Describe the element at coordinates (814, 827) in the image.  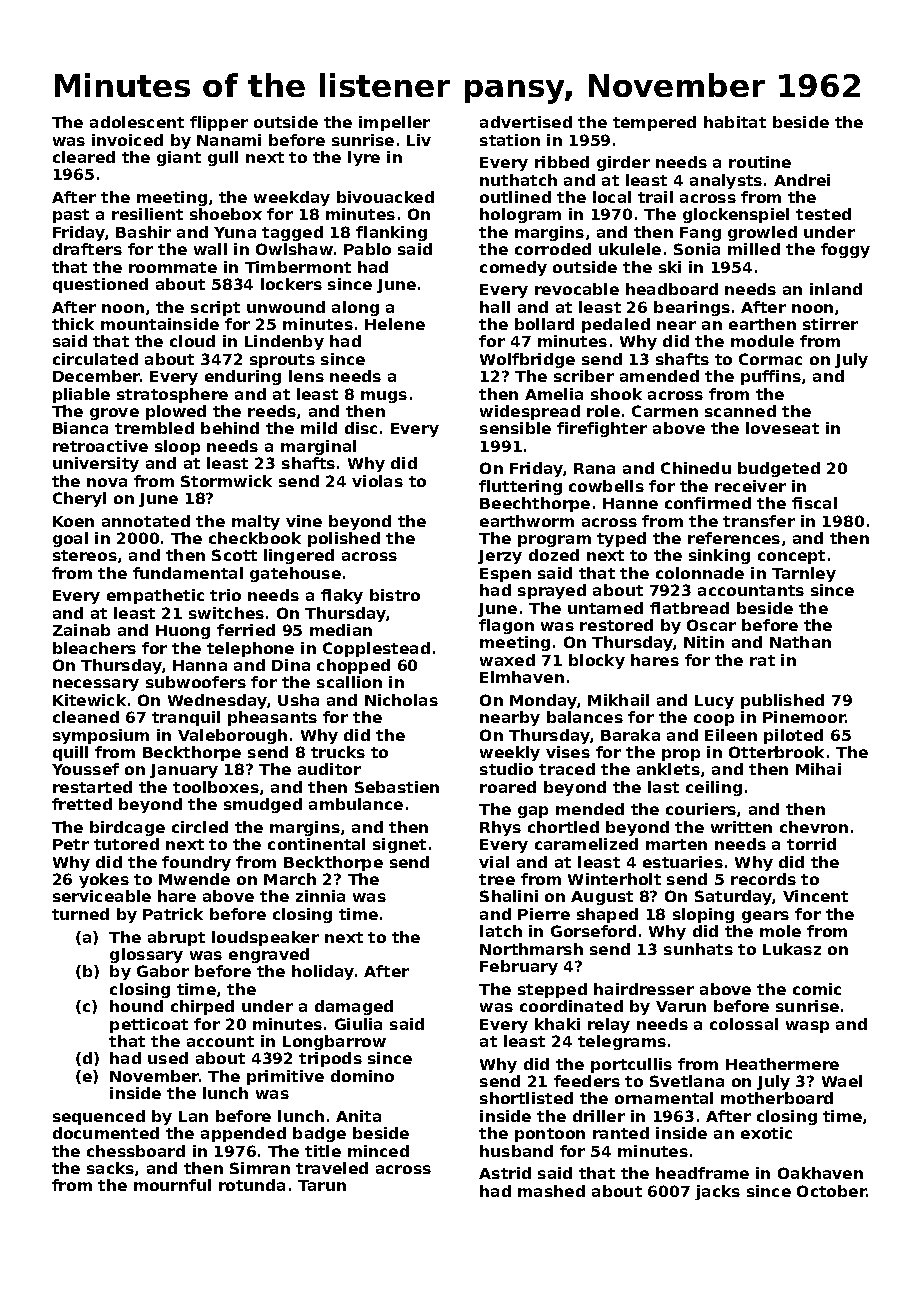
I see `chevron` at that location.
